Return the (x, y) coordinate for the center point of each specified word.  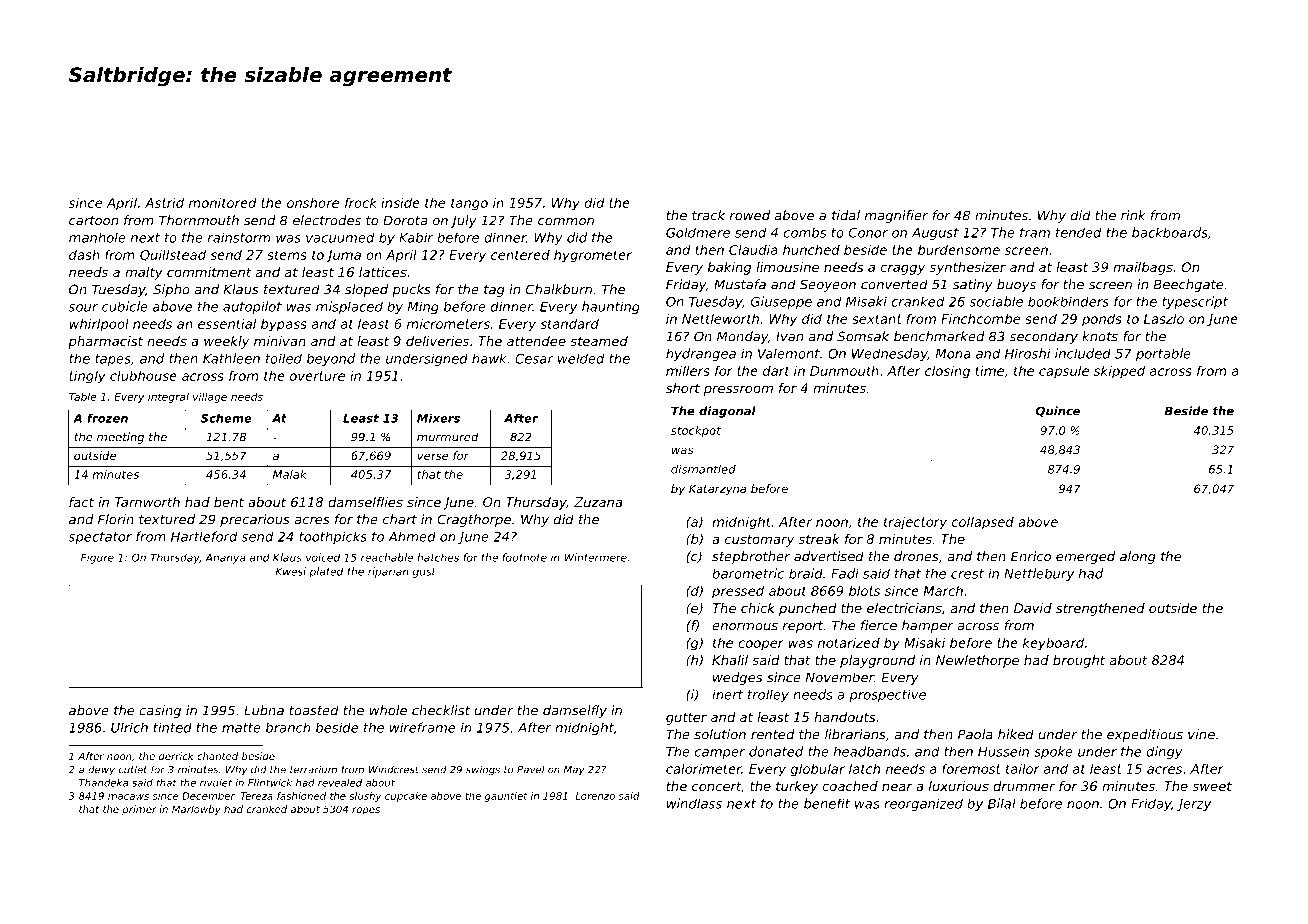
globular (818, 770)
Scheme (226, 418)
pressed (738, 592)
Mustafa (740, 284)
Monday (742, 337)
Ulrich (129, 727)
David (1033, 608)
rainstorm (239, 237)
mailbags (1143, 268)
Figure (97, 558)
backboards (1170, 232)
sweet (1212, 786)
